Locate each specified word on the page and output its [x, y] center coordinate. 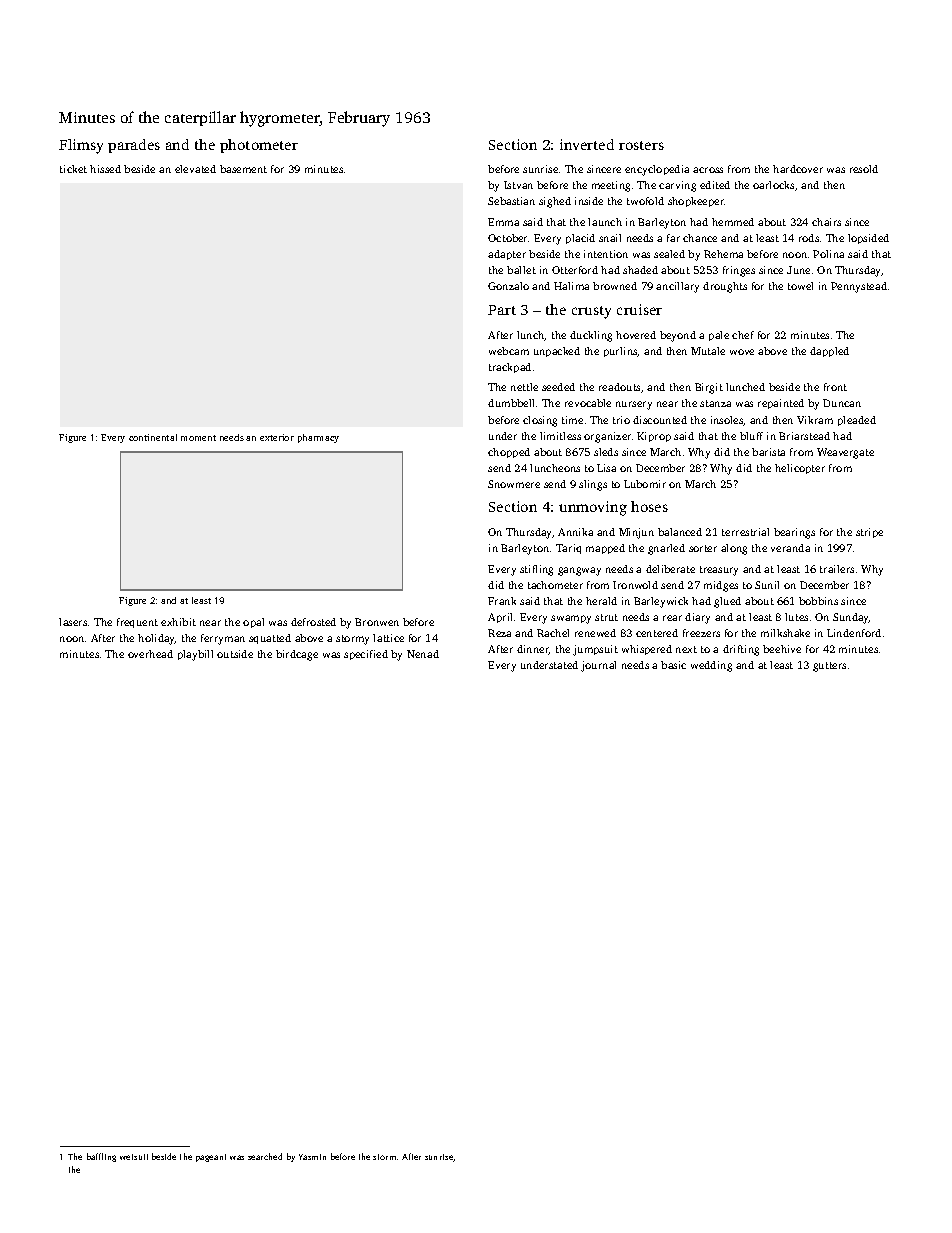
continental [153, 437]
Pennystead [859, 287]
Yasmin [312, 1157]
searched [265, 1156]
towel [800, 286]
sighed [555, 202]
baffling [101, 1157]
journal [598, 666]
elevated [195, 169]
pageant [211, 1158]
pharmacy [318, 438]
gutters [829, 667]
